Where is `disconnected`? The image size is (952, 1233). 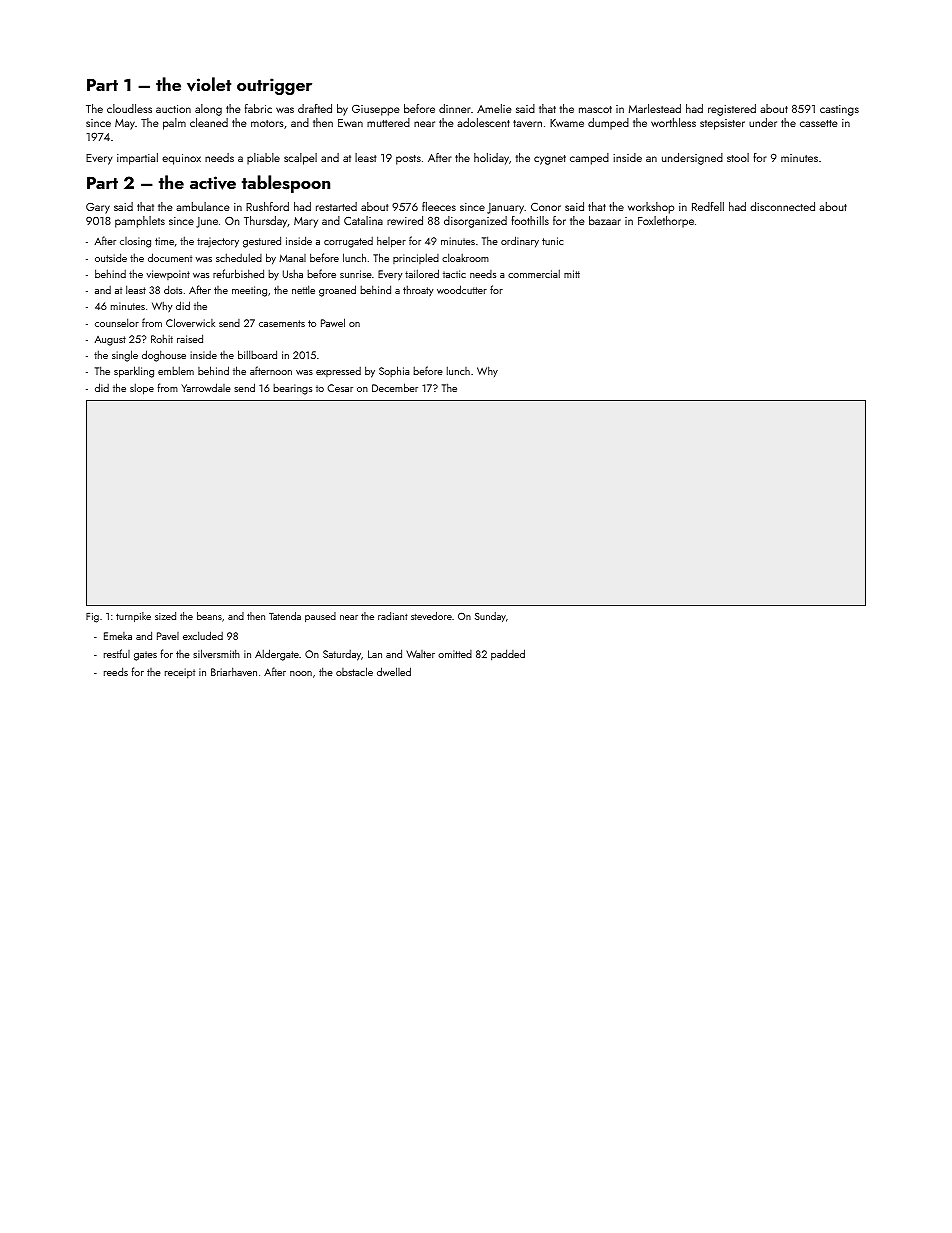
disconnected is located at coordinates (782, 206).
